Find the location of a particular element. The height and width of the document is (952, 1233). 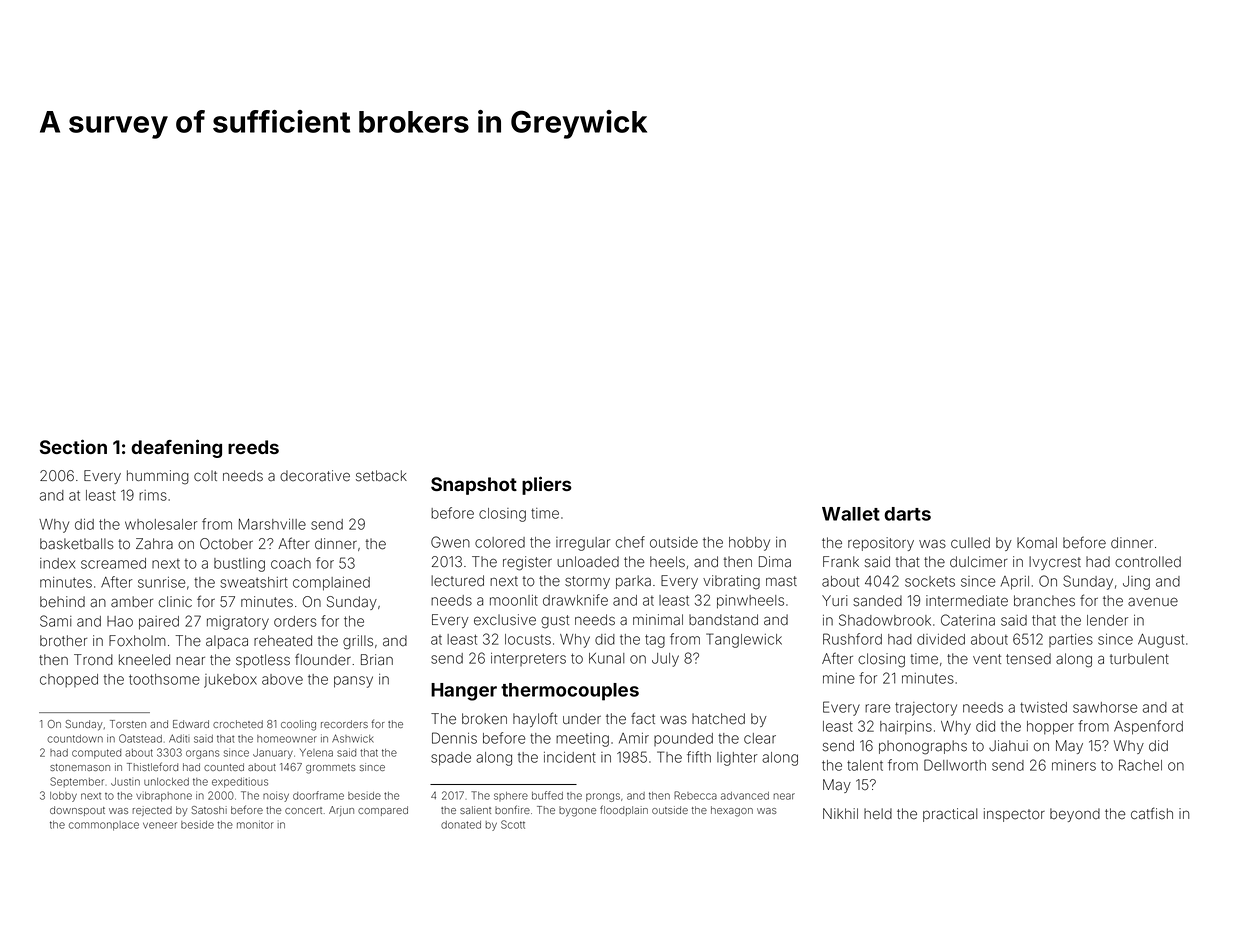

lender is located at coordinates (1107, 620).
